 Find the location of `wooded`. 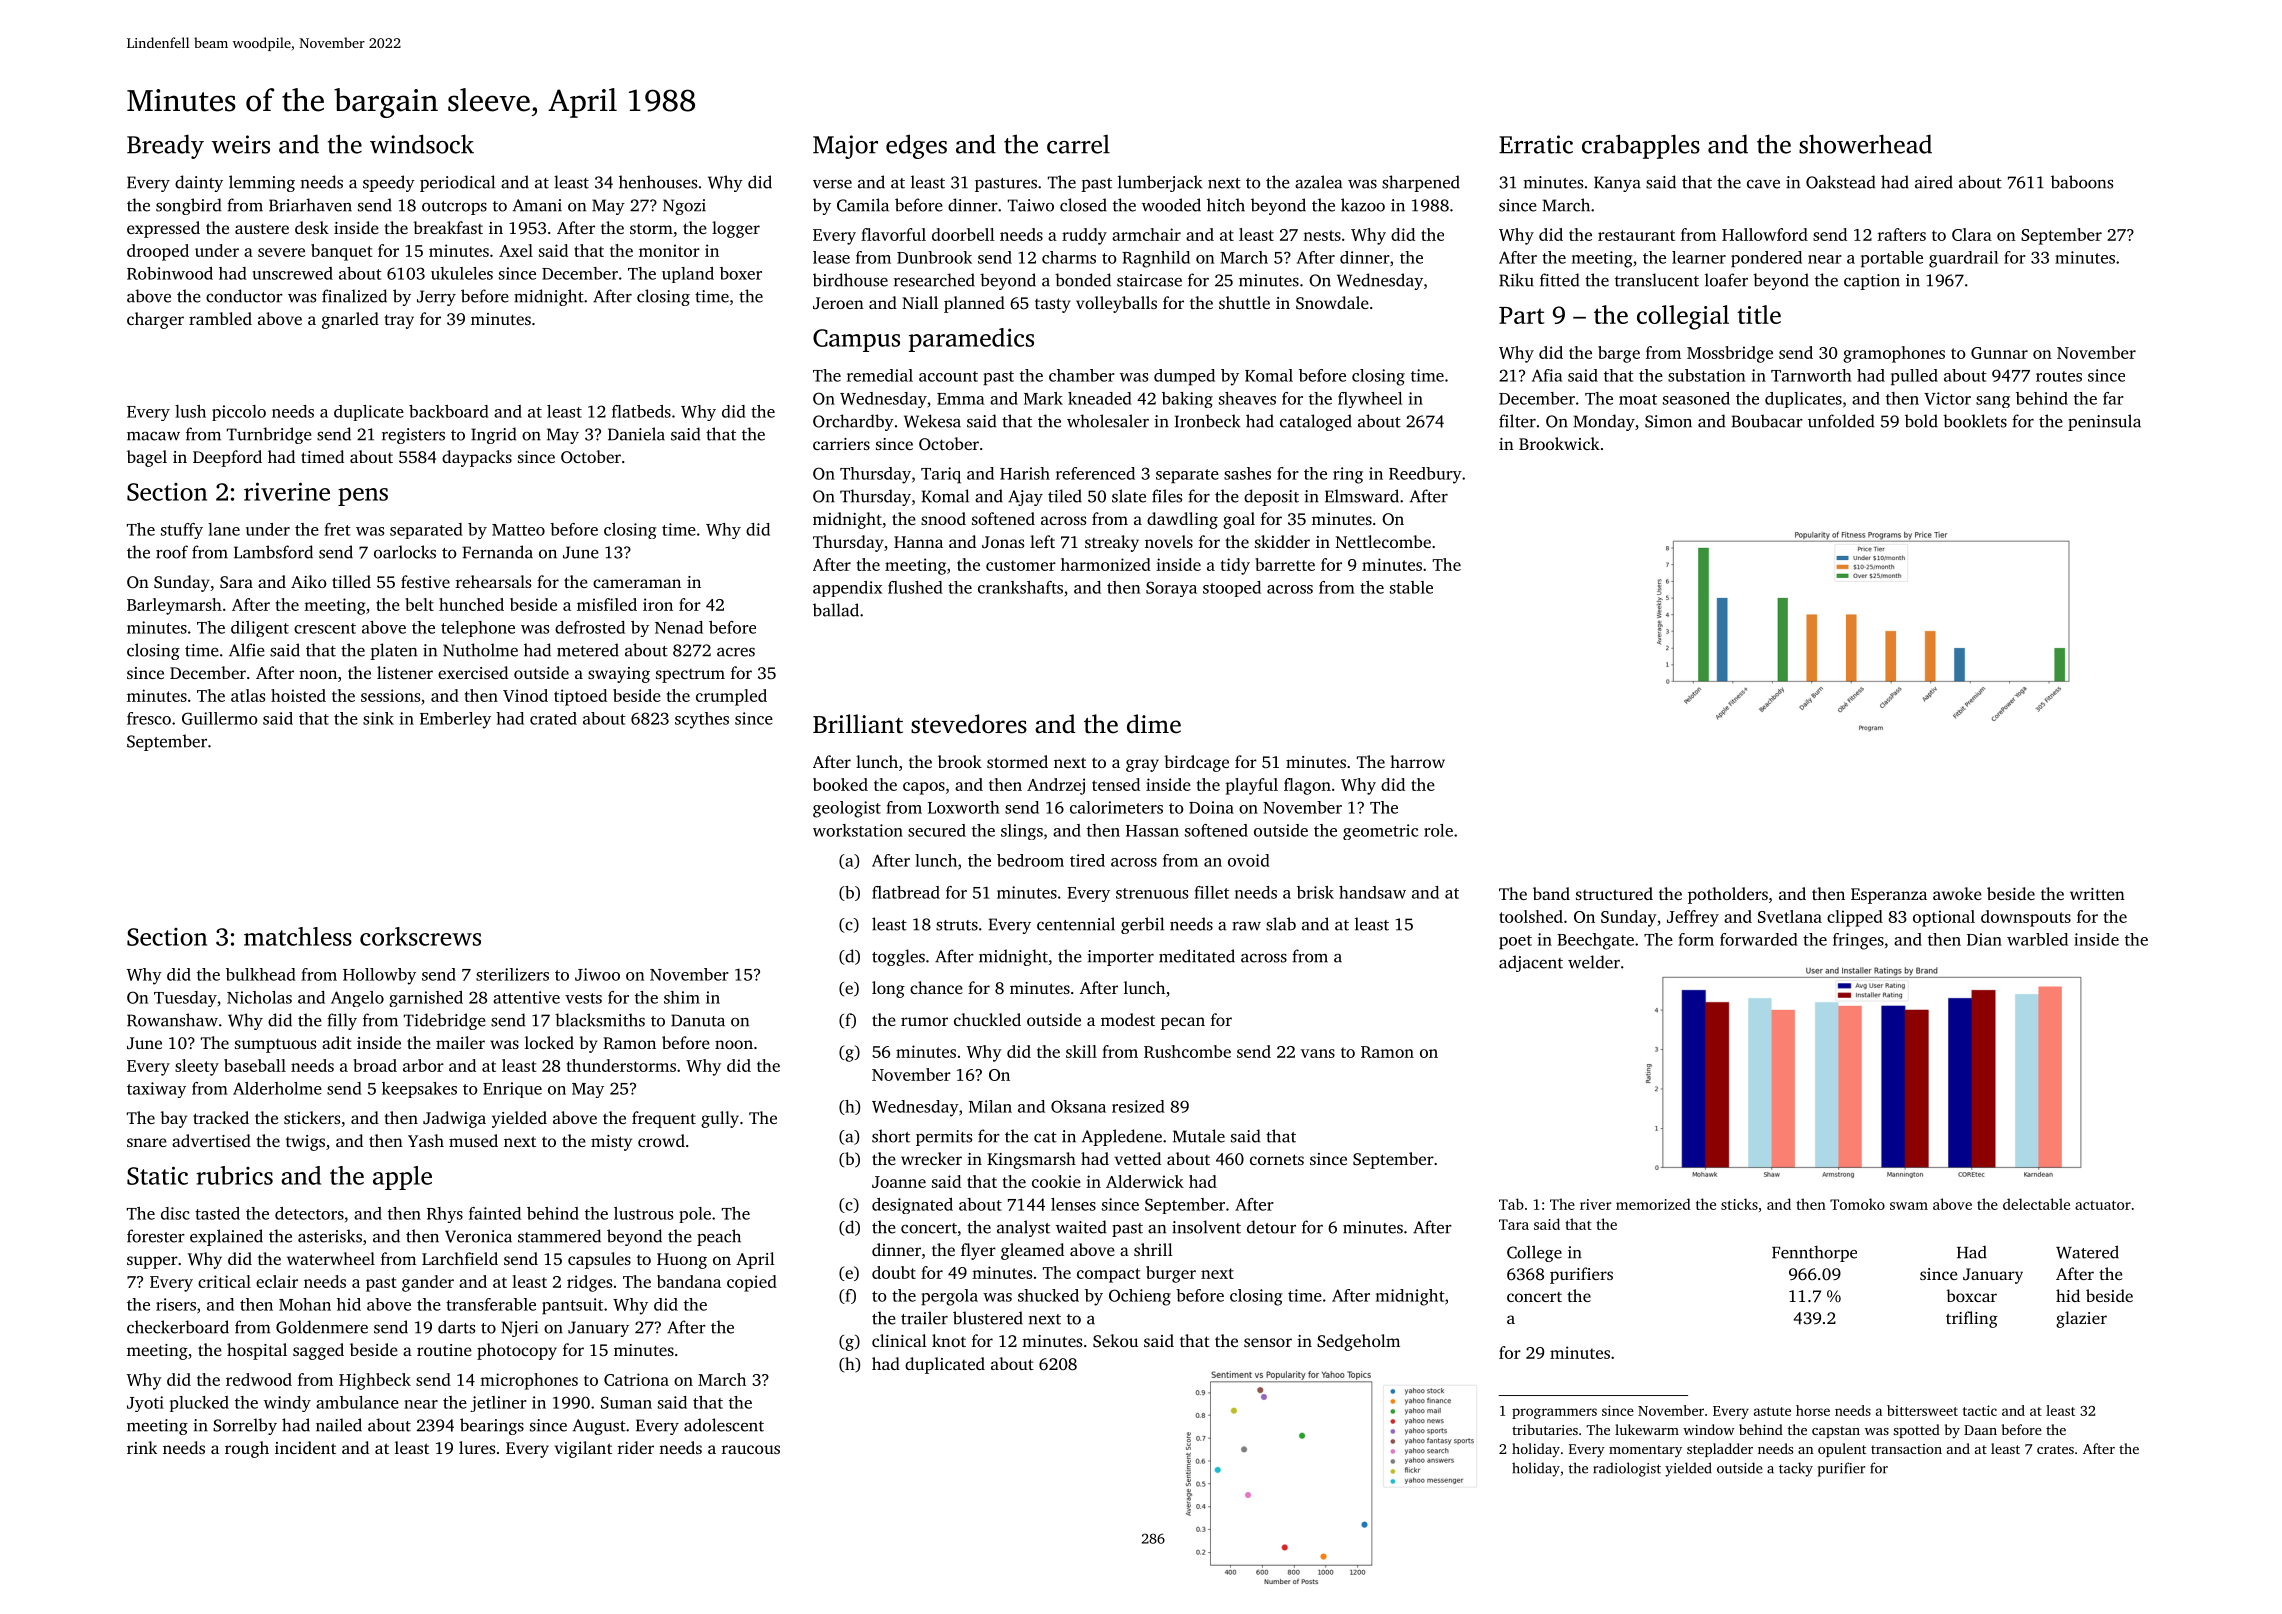

wooded is located at coordinates (1171, 205).
